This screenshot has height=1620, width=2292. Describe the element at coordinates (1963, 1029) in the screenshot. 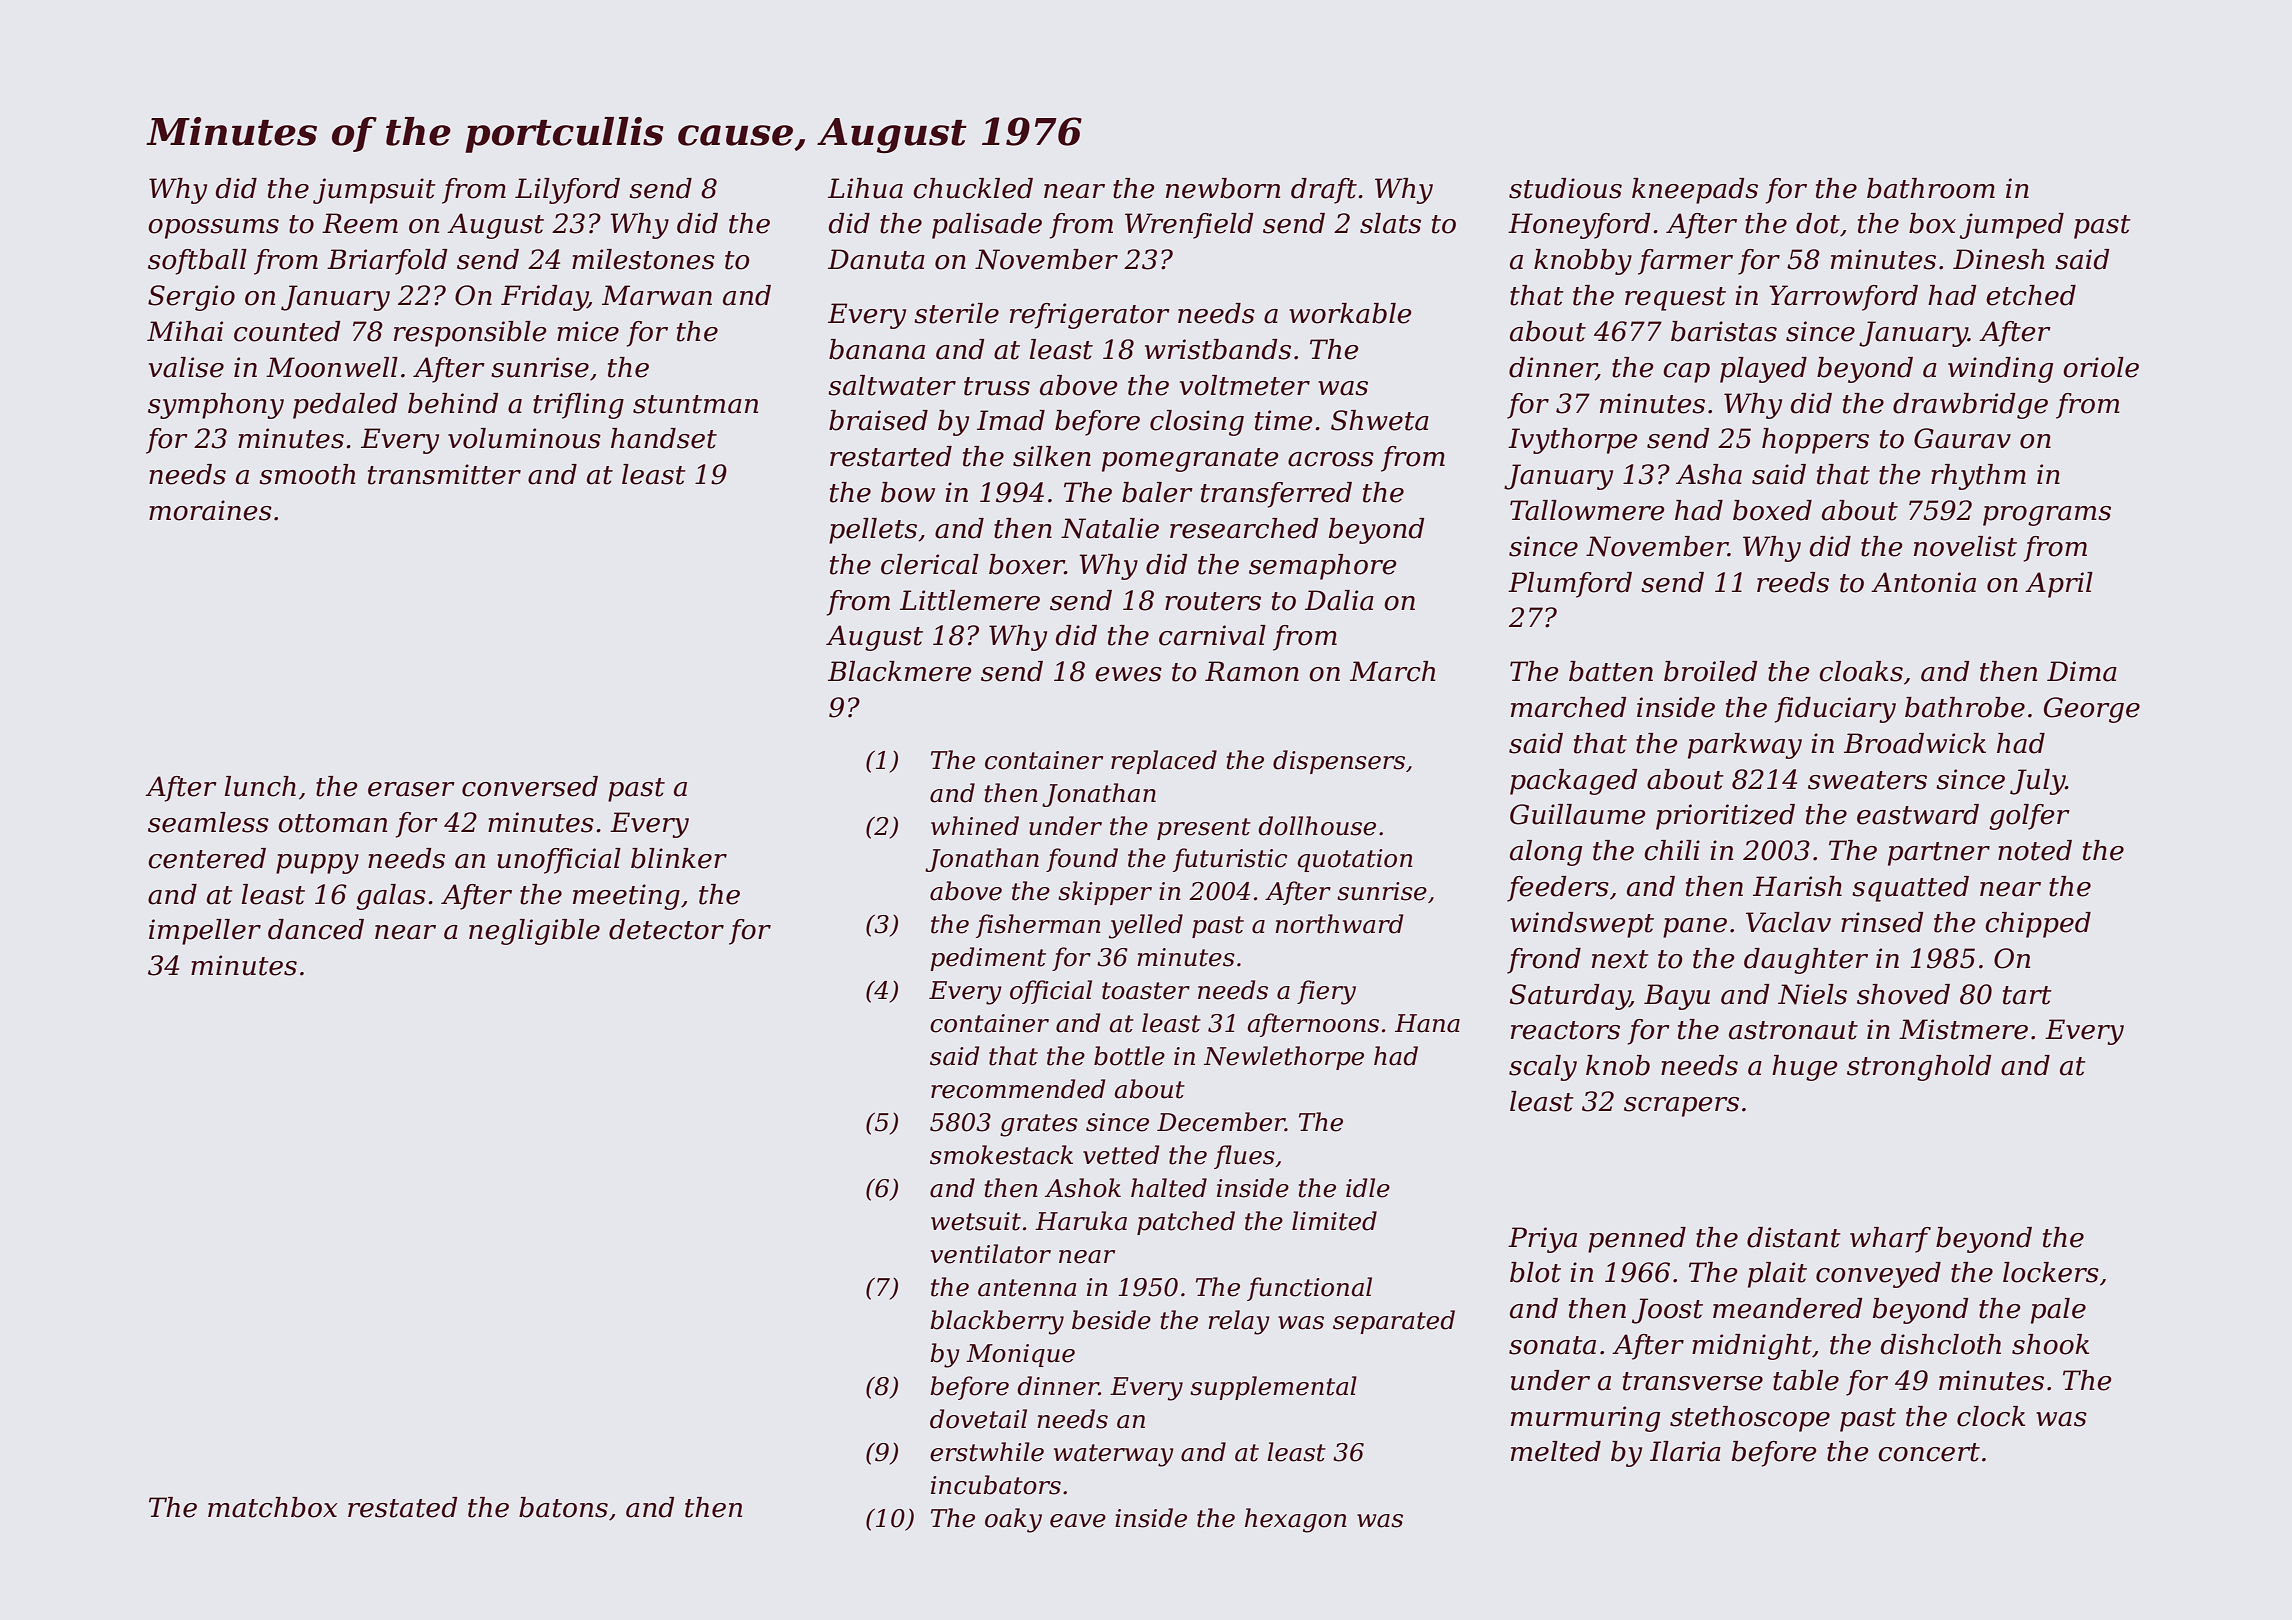

I see `Mistmere` at that location.
